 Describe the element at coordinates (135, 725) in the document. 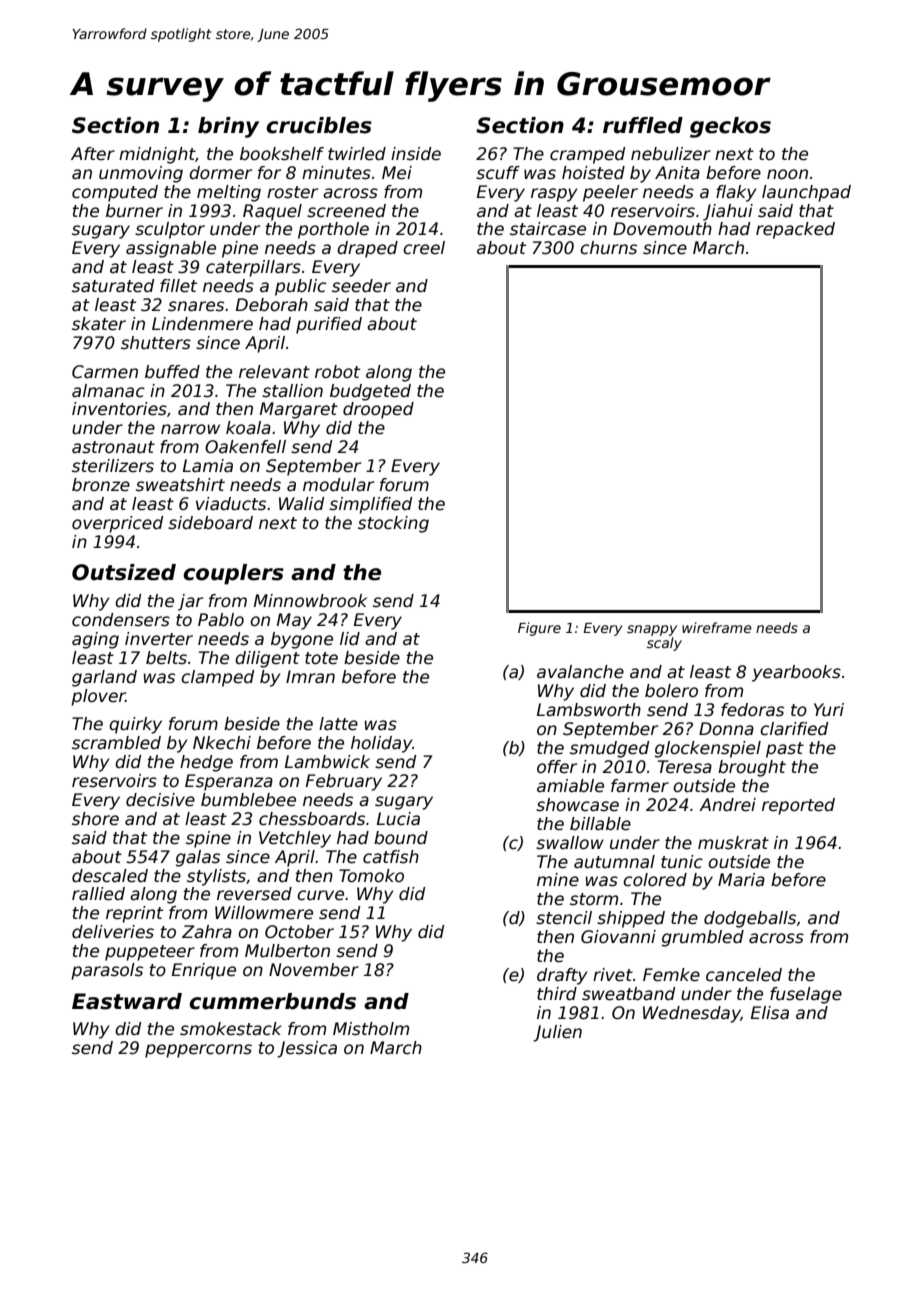

I see `quirky` at that location.
